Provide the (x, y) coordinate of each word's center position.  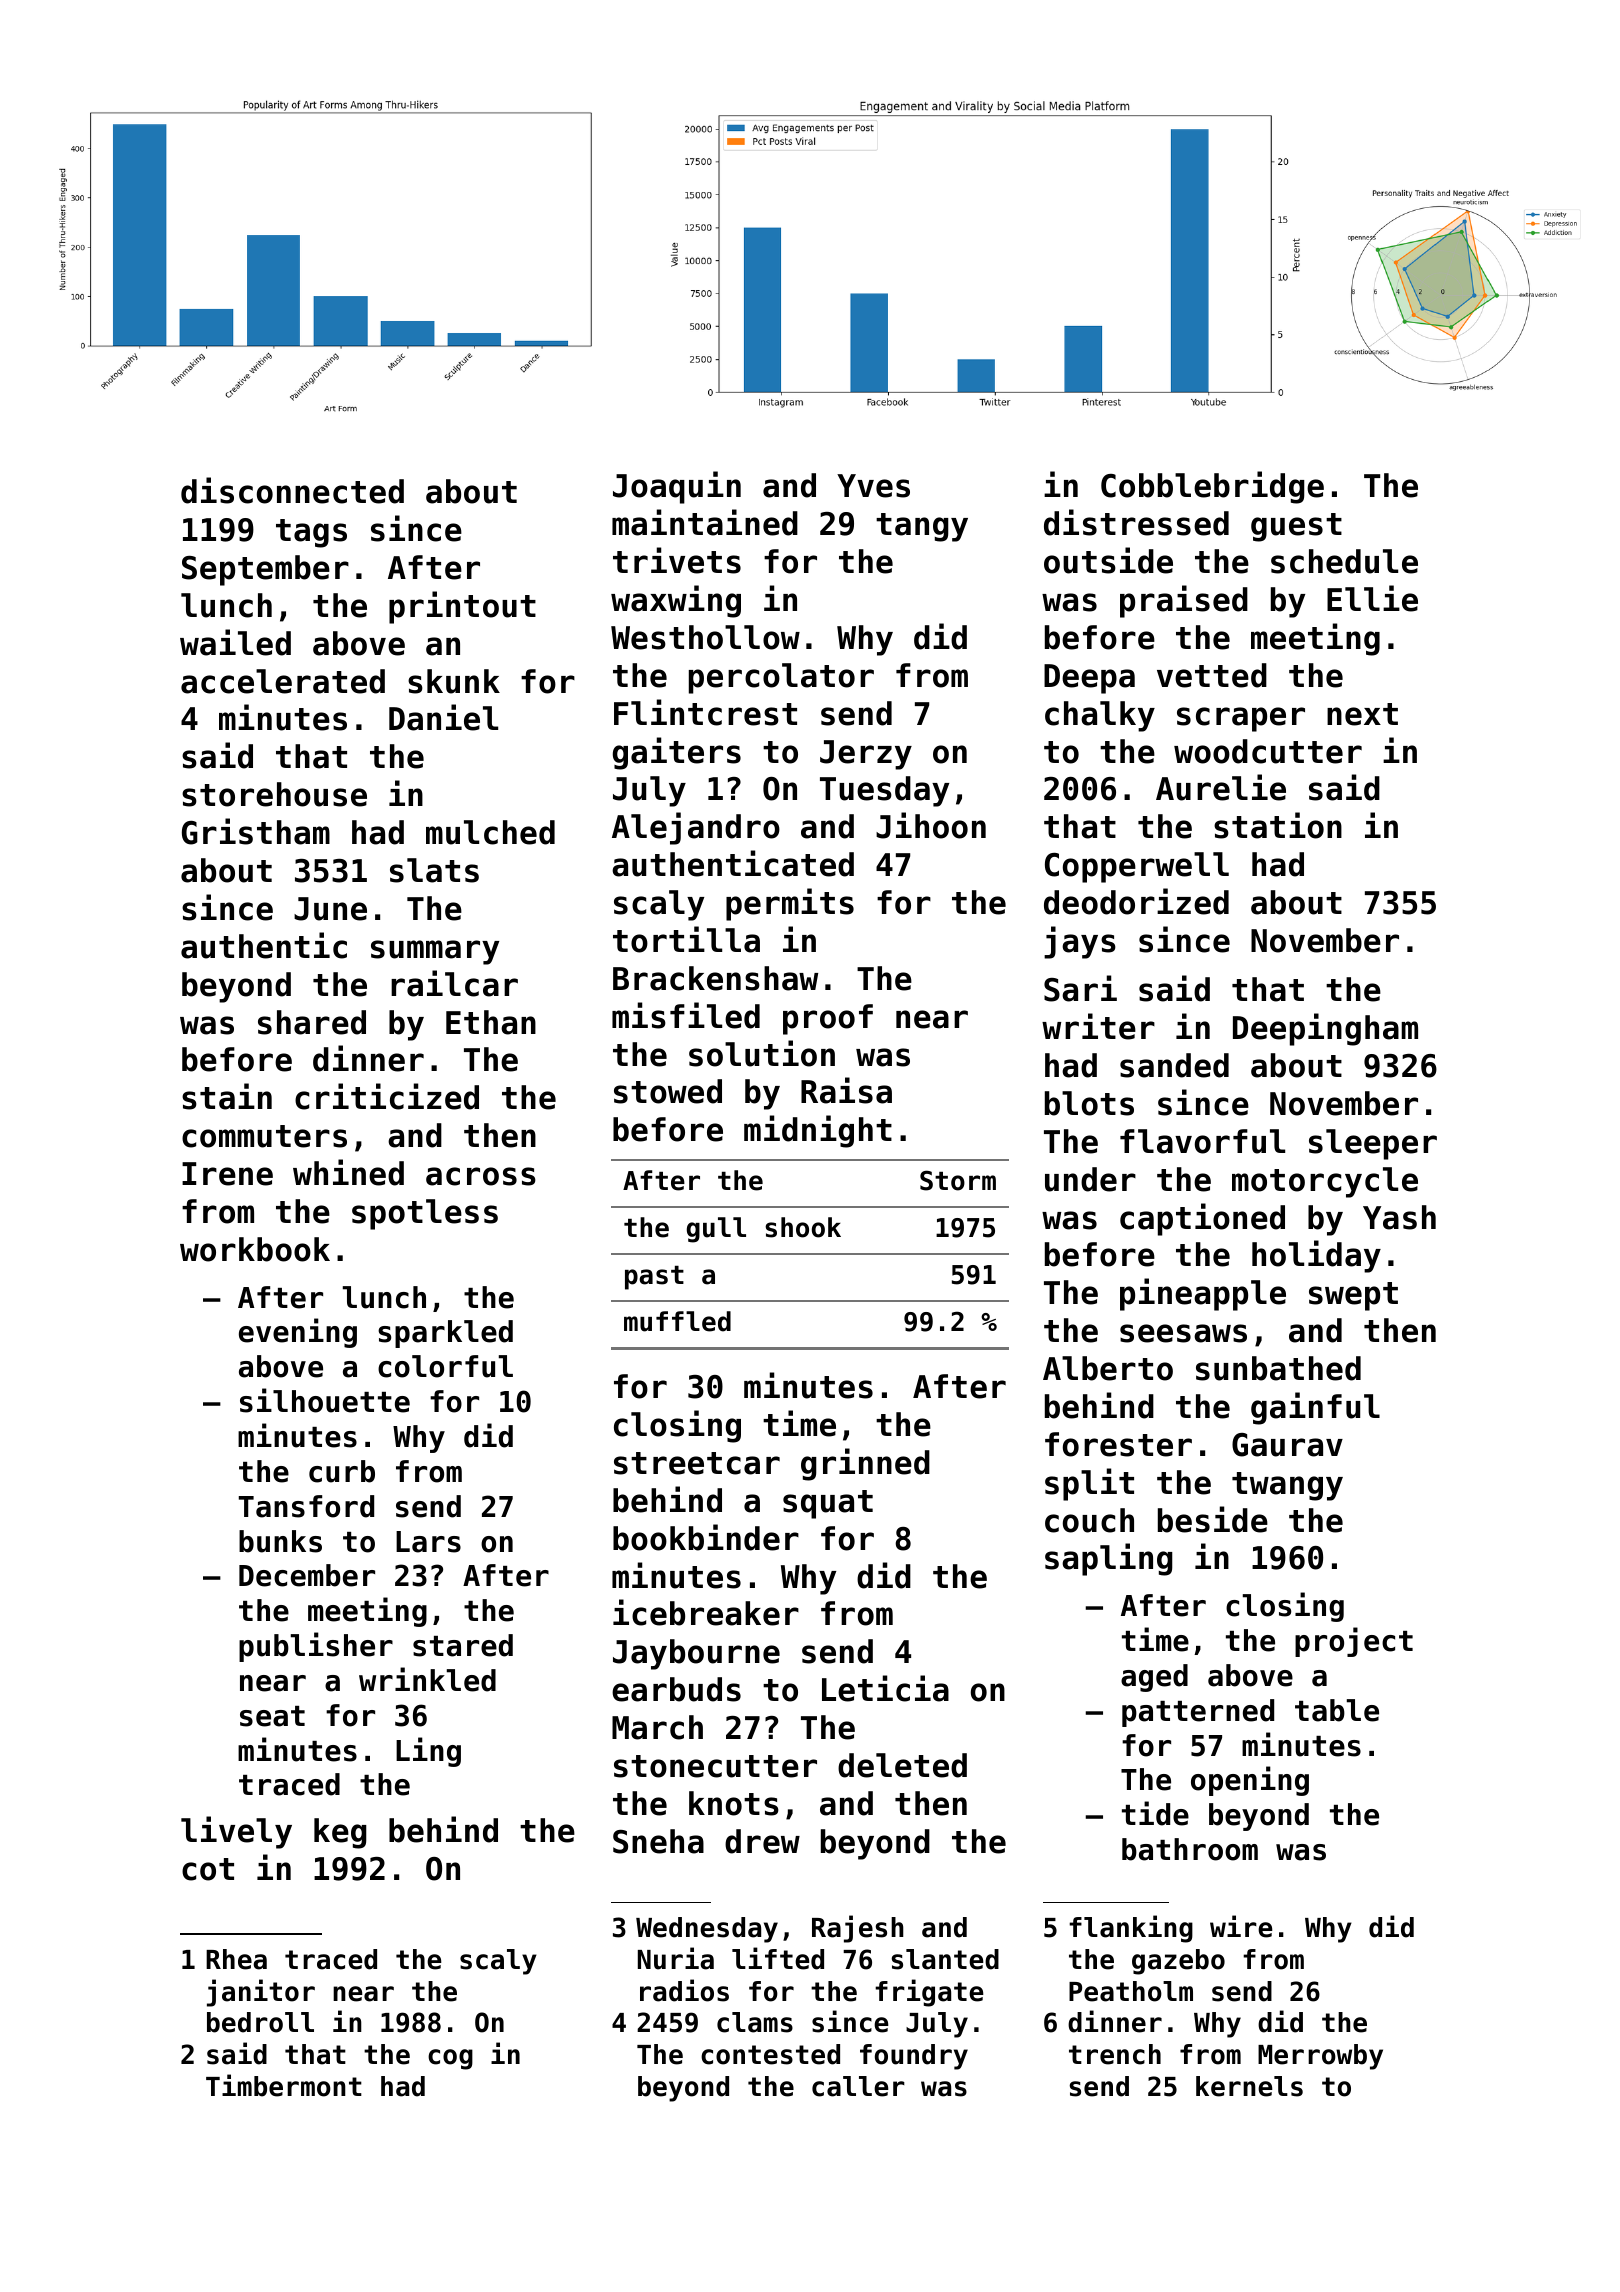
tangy (922, 527)
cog (450, 2059)
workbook (255, 1249)
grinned (865, 1464)
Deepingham (1325, 1029)
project (1354, 1642)
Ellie (1372, 598)
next (1362, 714)
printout (462, 607)
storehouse (274, 794)
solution (762, 1053)
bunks (280, 1541)
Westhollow (705, 637)
